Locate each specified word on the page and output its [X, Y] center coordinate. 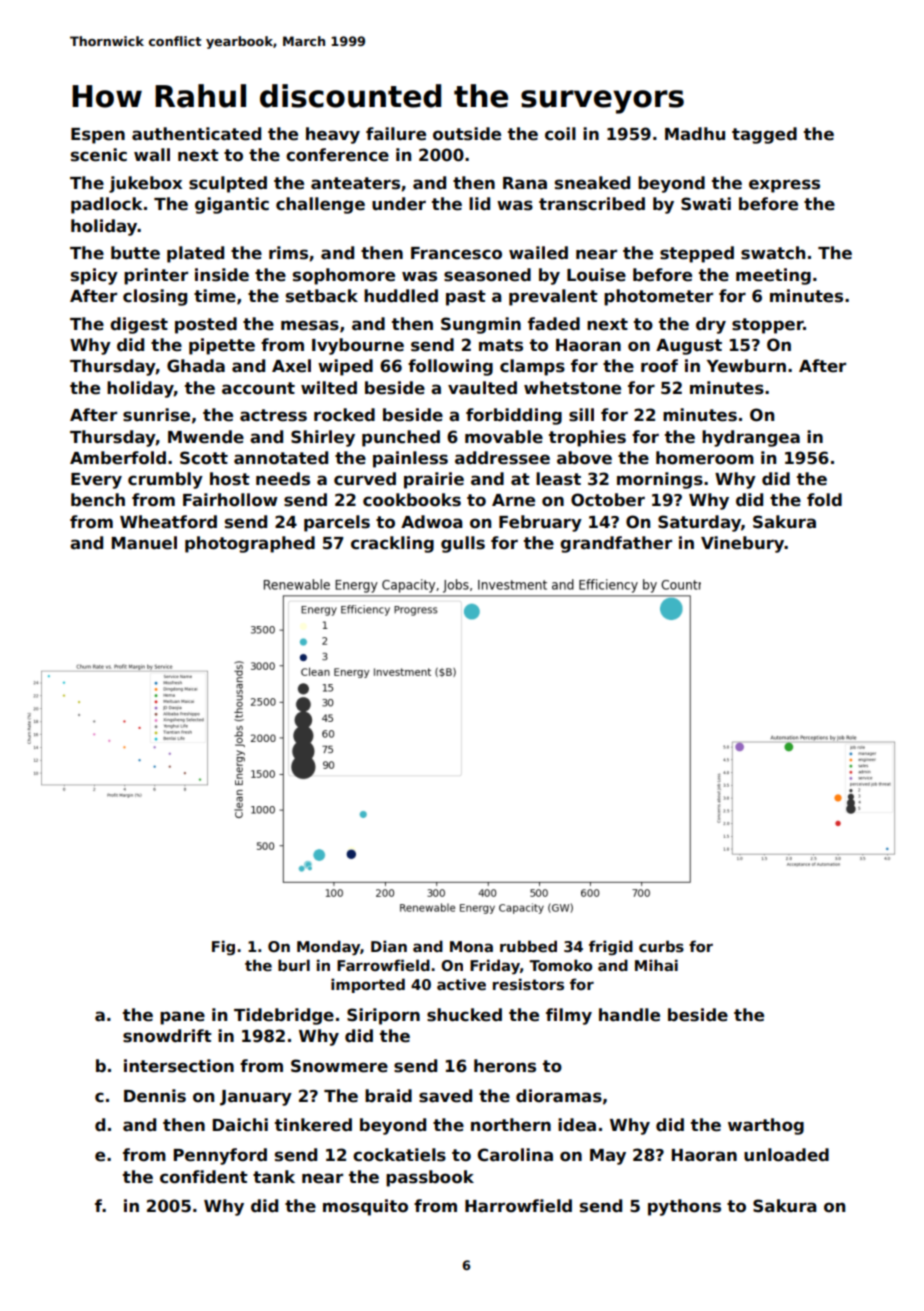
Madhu [695, 134]
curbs [661, 946]
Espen [98, 136]
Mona [471, 946]
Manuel [144, 543]
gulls [463, 544]
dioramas [559, 1096]
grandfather [616, 544]
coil [560, 134]
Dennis [155, 1096]
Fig [223, 947]
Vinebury [743, 544]
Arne [513, 500]
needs [283, 479]
